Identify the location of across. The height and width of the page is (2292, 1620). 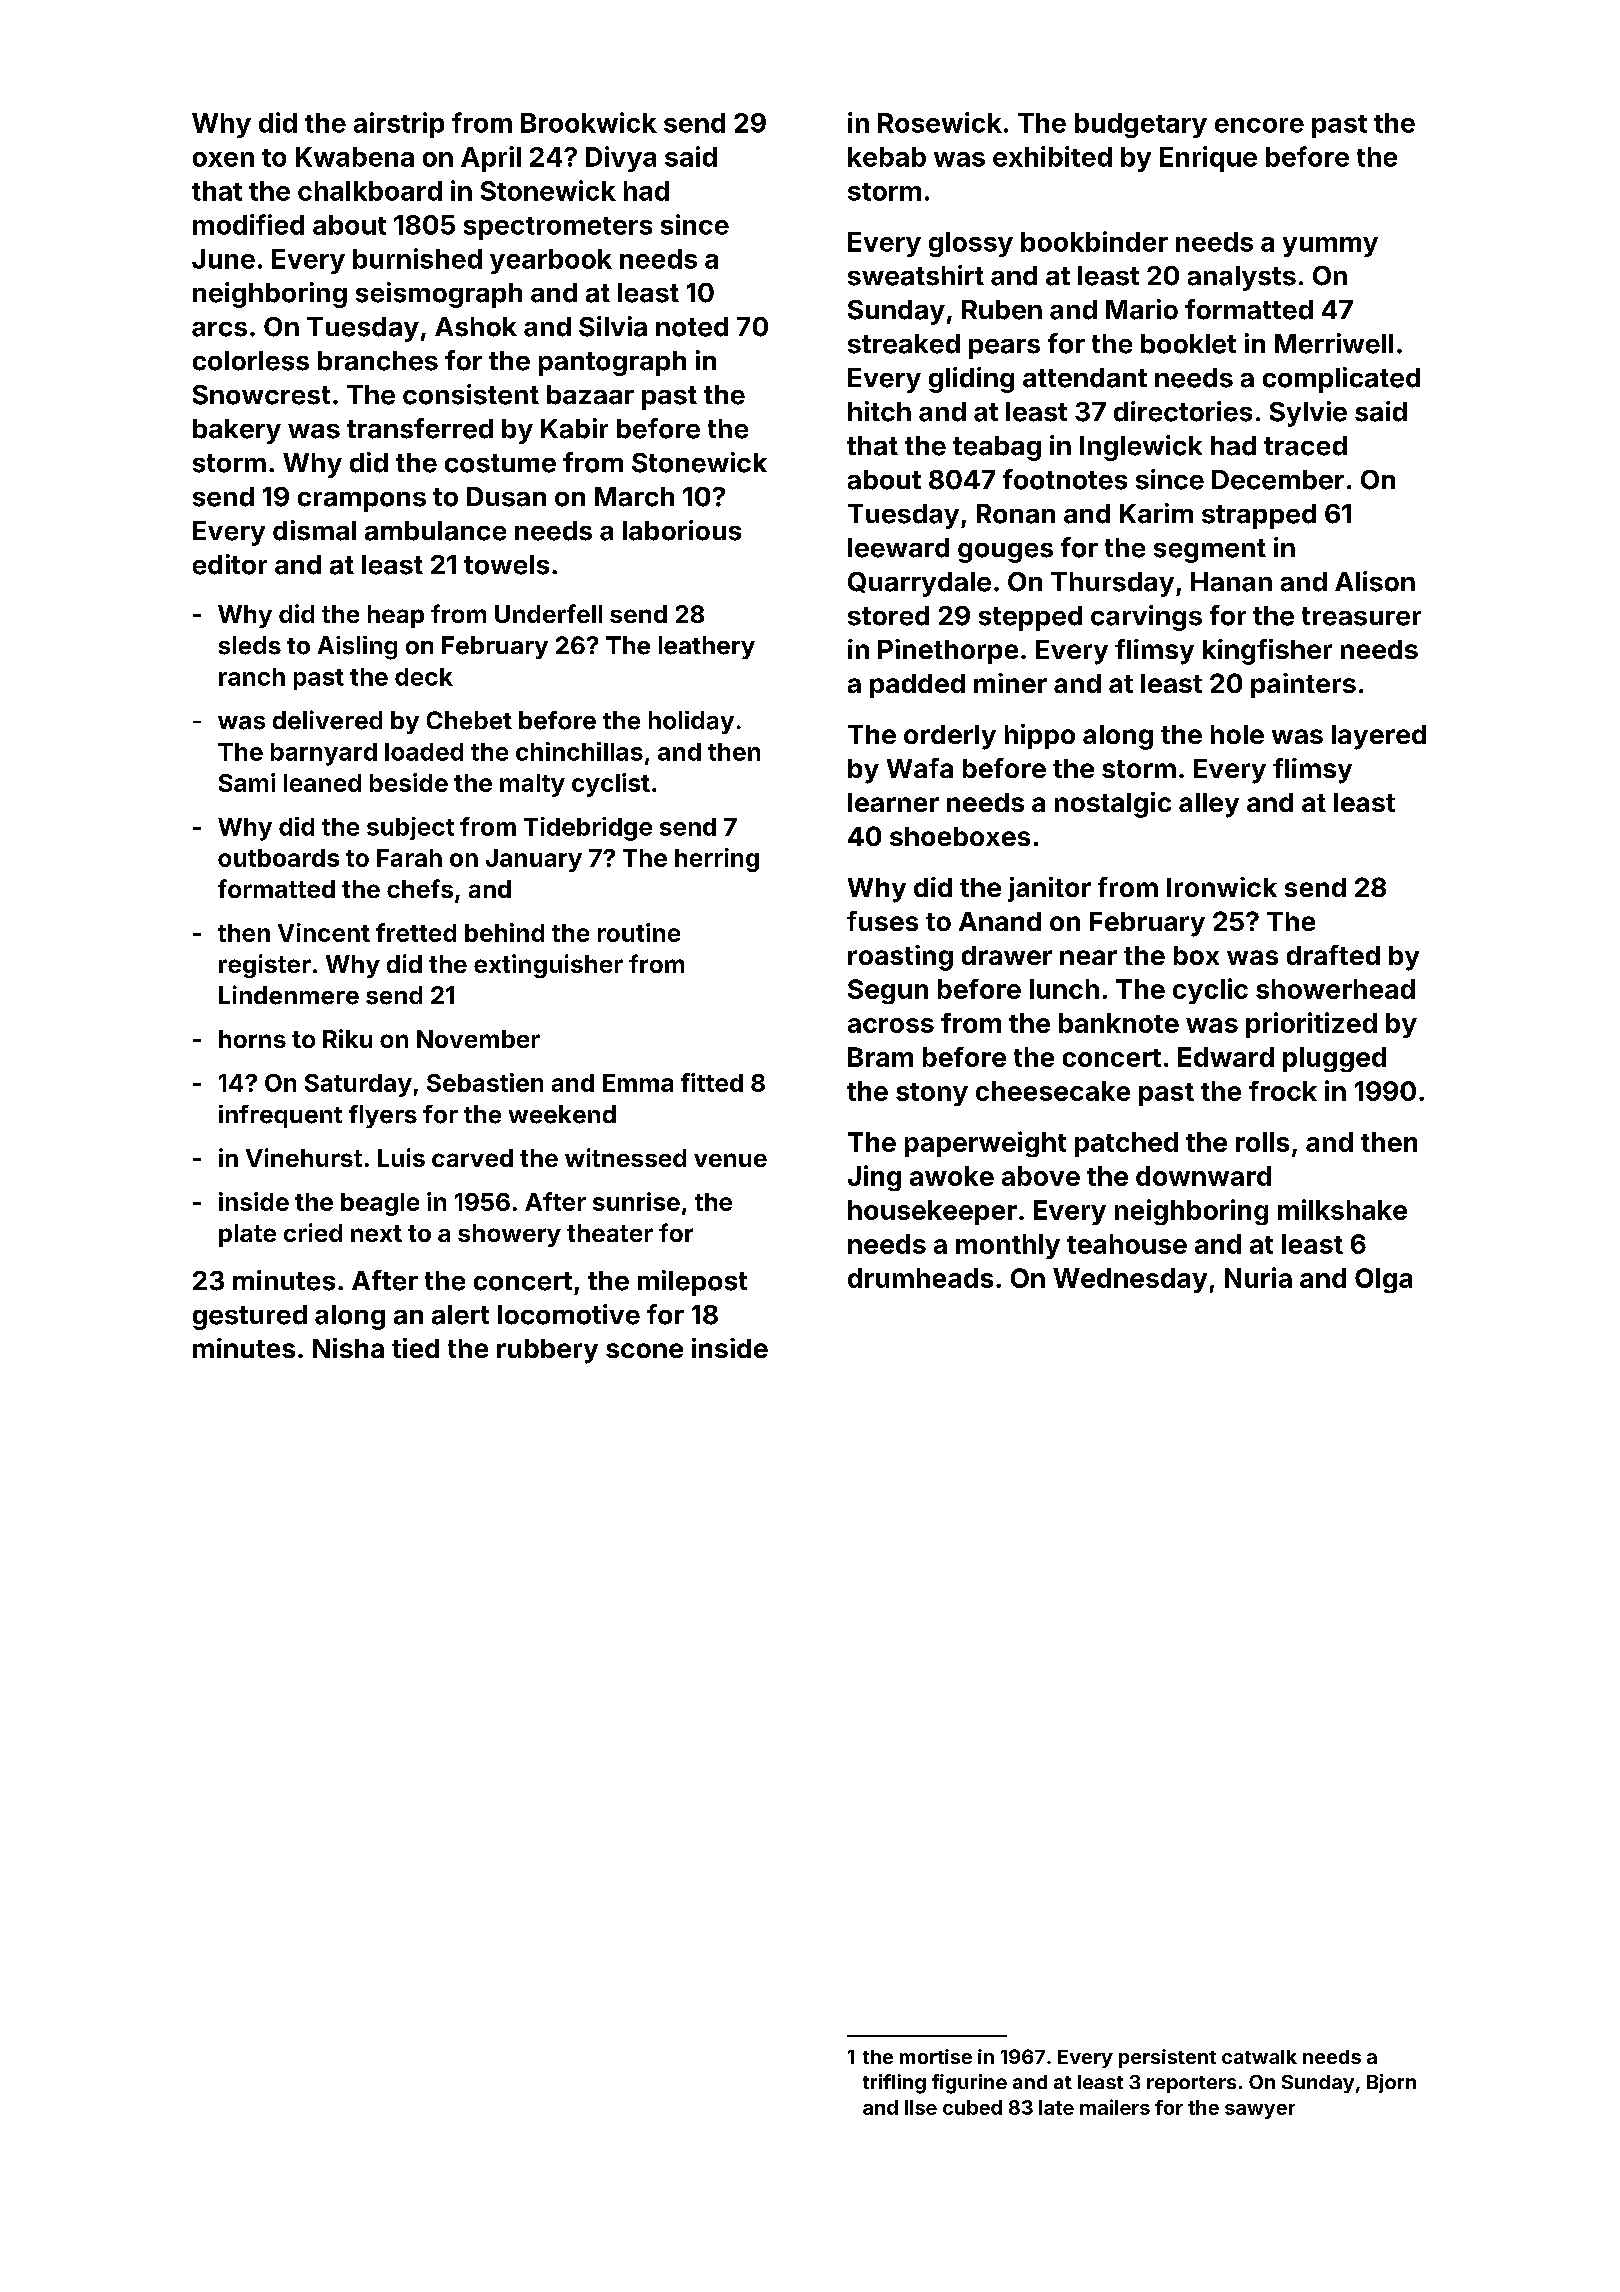
(891, 1025).
